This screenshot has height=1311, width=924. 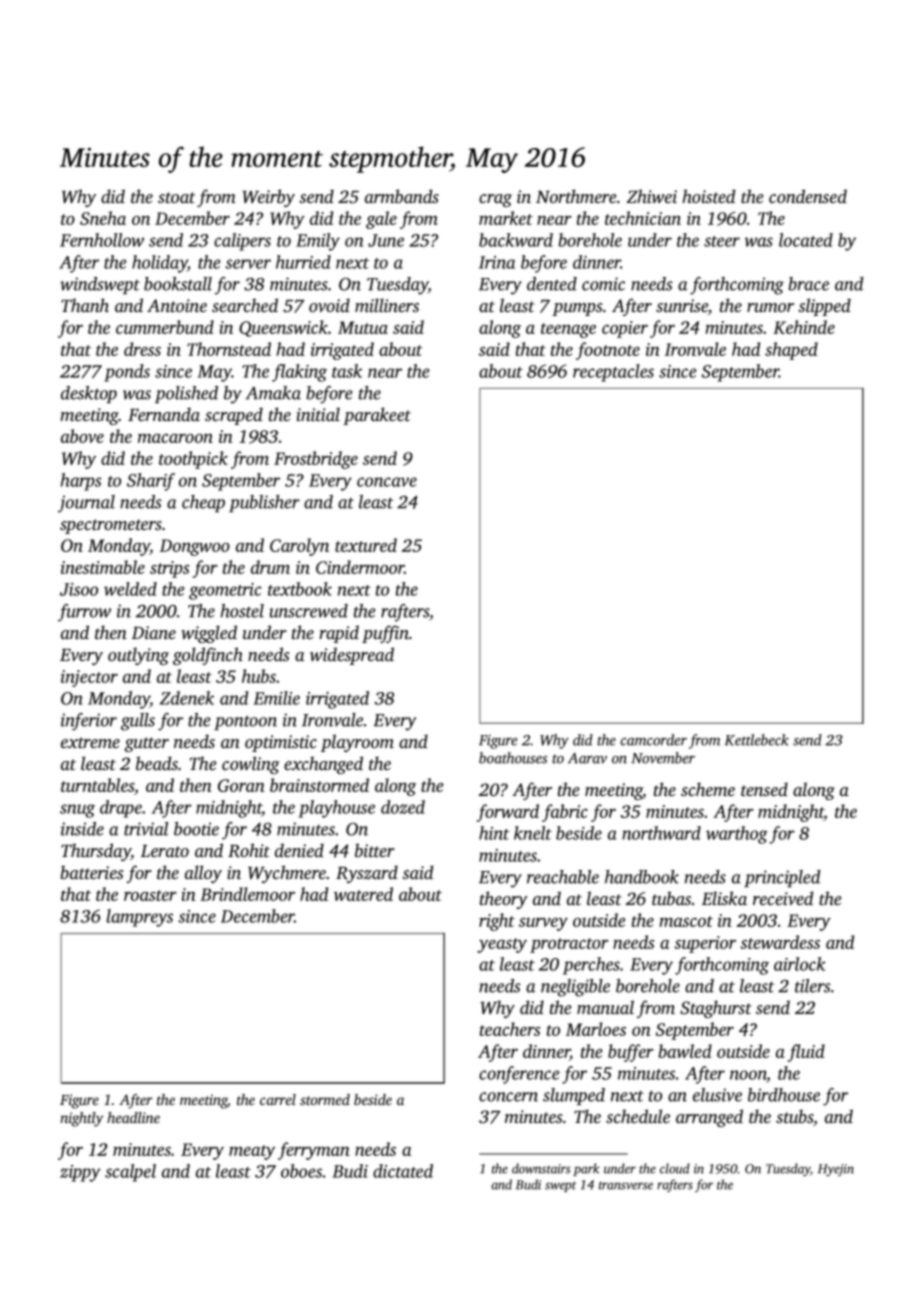 I want to click on Thornstead, so click(x=229, y=349).
